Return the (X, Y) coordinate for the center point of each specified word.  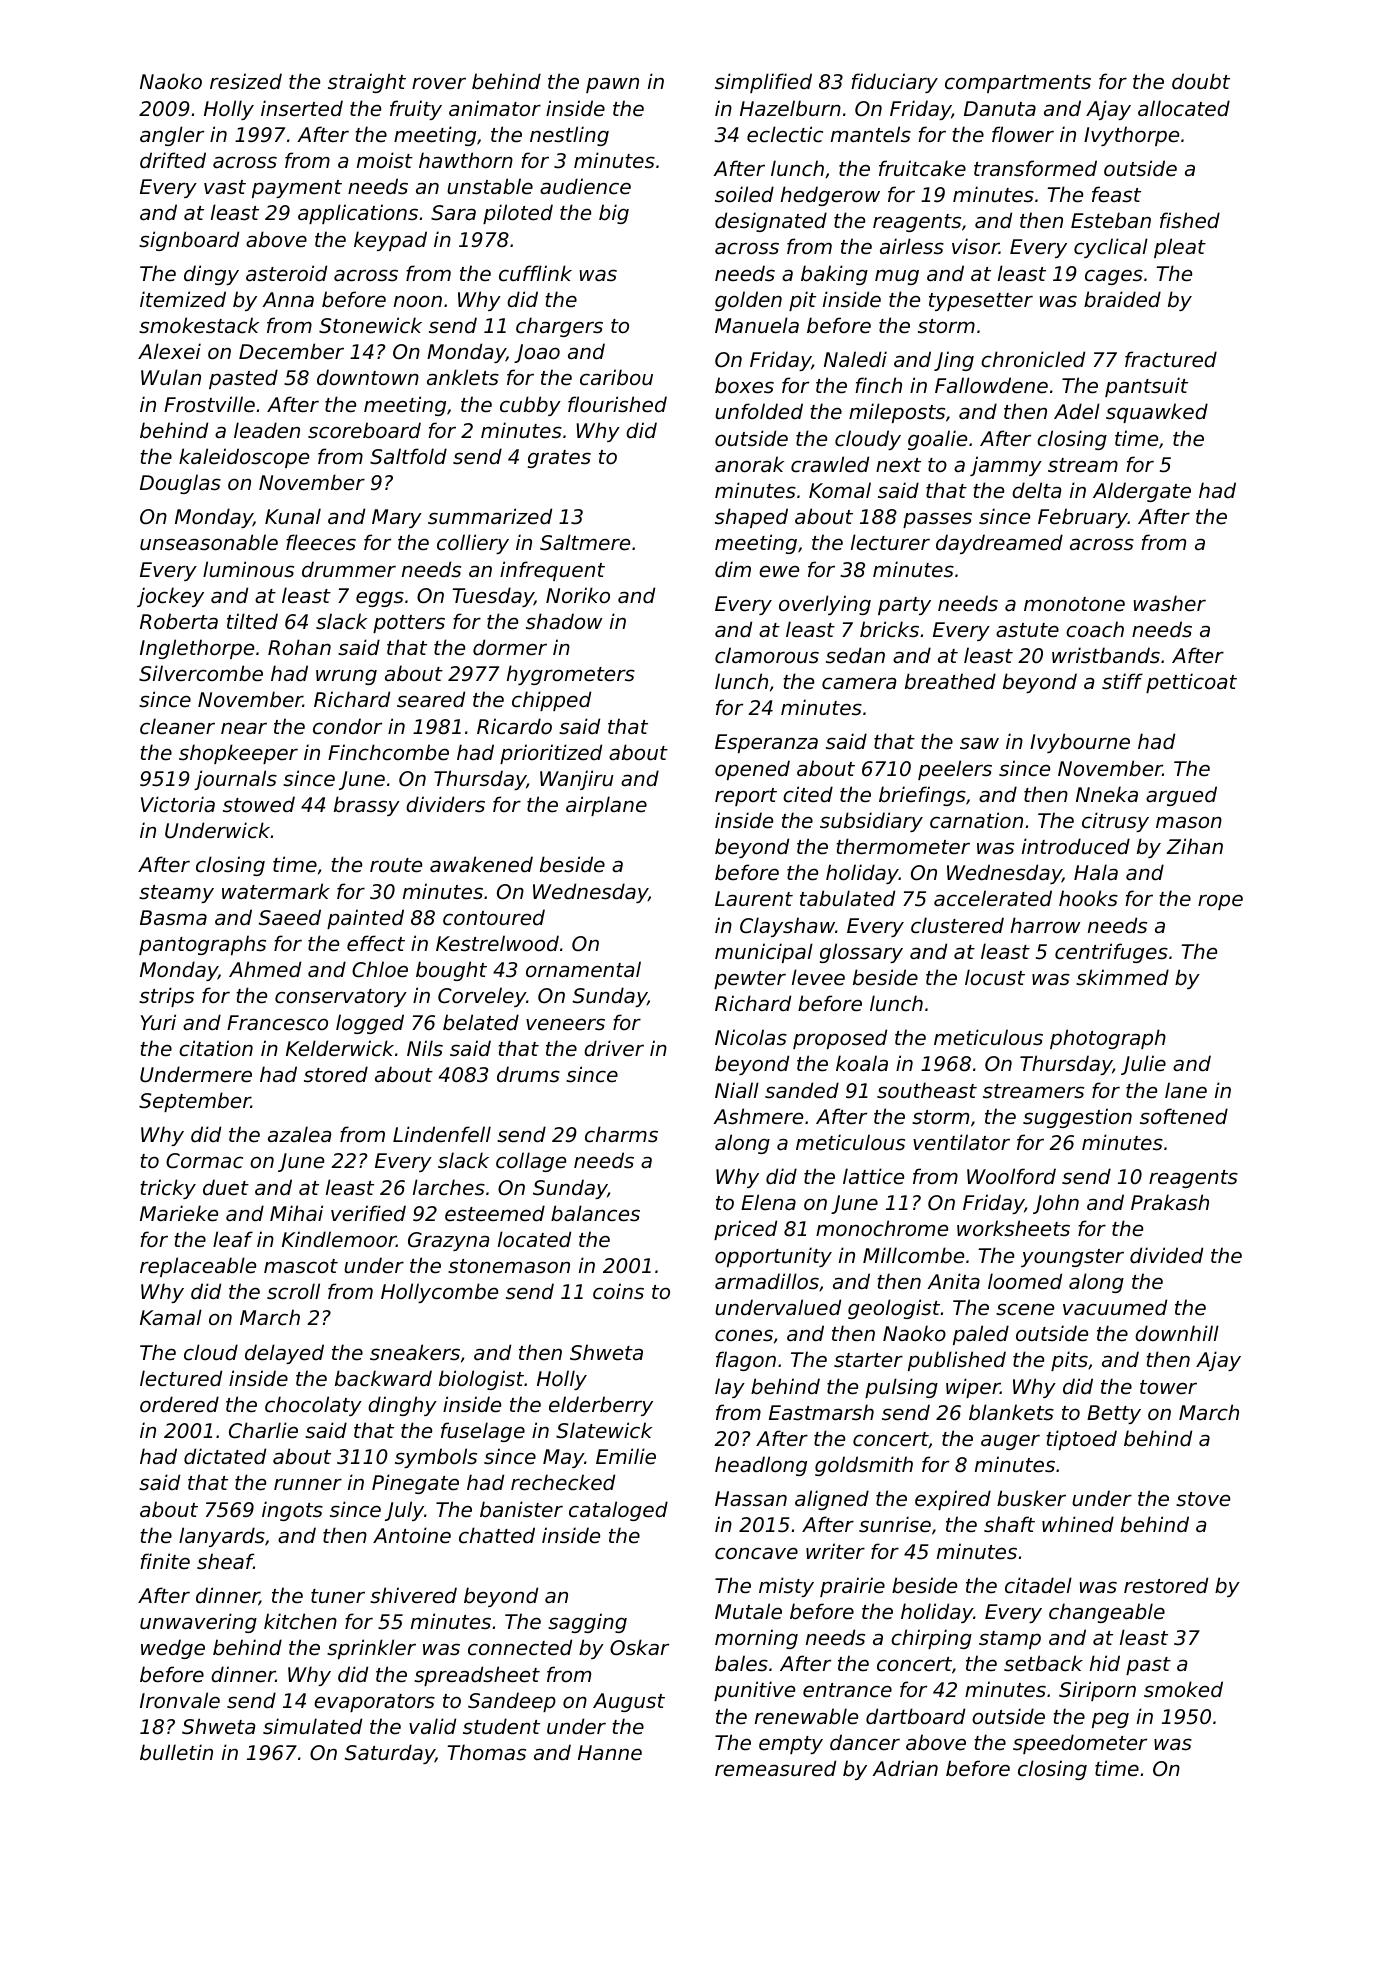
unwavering (198, 1623)
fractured (1171, 359)
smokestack (199, 325)
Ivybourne (1080, 743)
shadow (564, 621)
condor (347, 726)
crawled (830, 464)
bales (741, 1663)
